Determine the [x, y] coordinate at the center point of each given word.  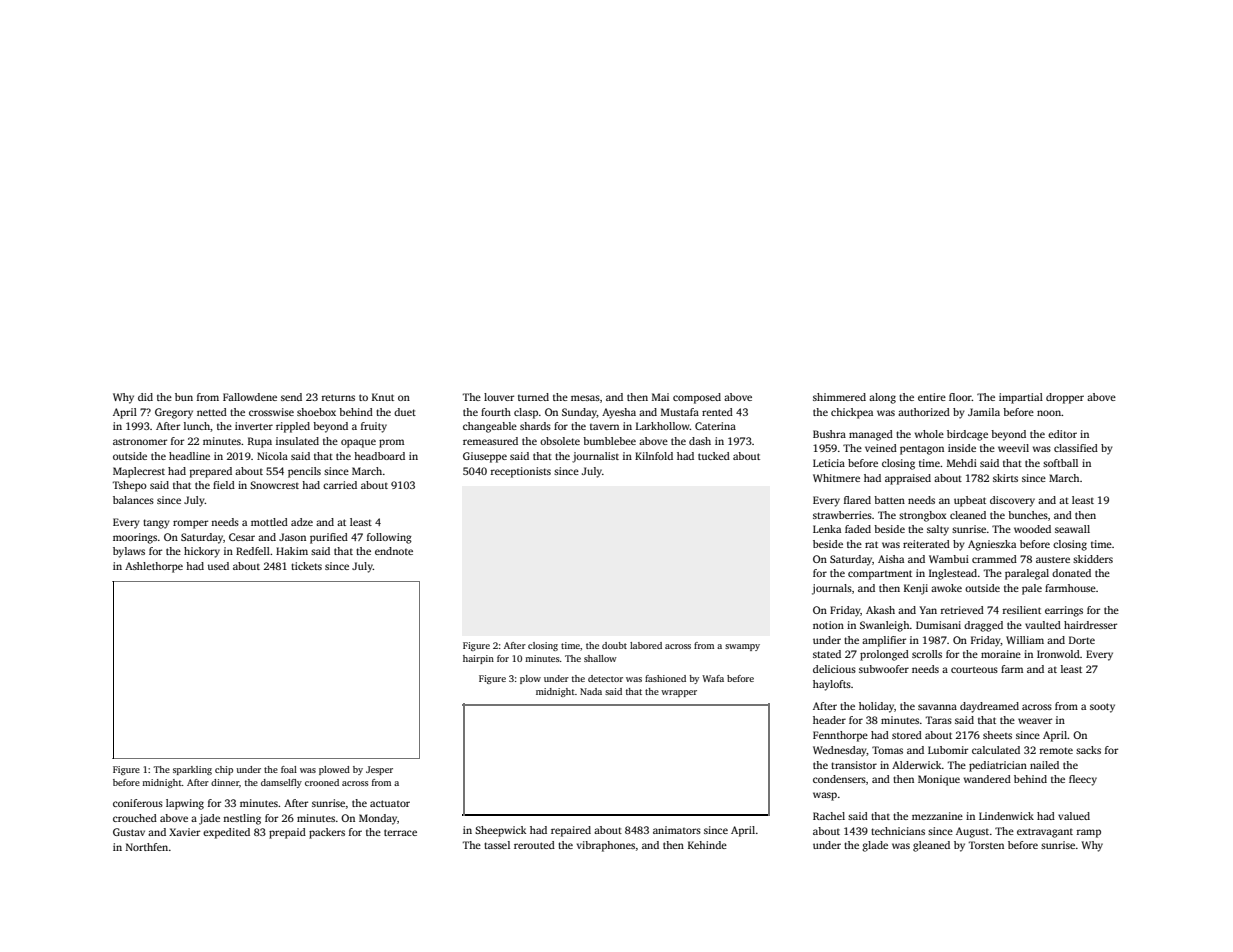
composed [697, 398]
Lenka [827, 529]
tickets [306, 566]
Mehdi [962, 463]
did [145, 397]
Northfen [147, 847]
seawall [1072, 529]
